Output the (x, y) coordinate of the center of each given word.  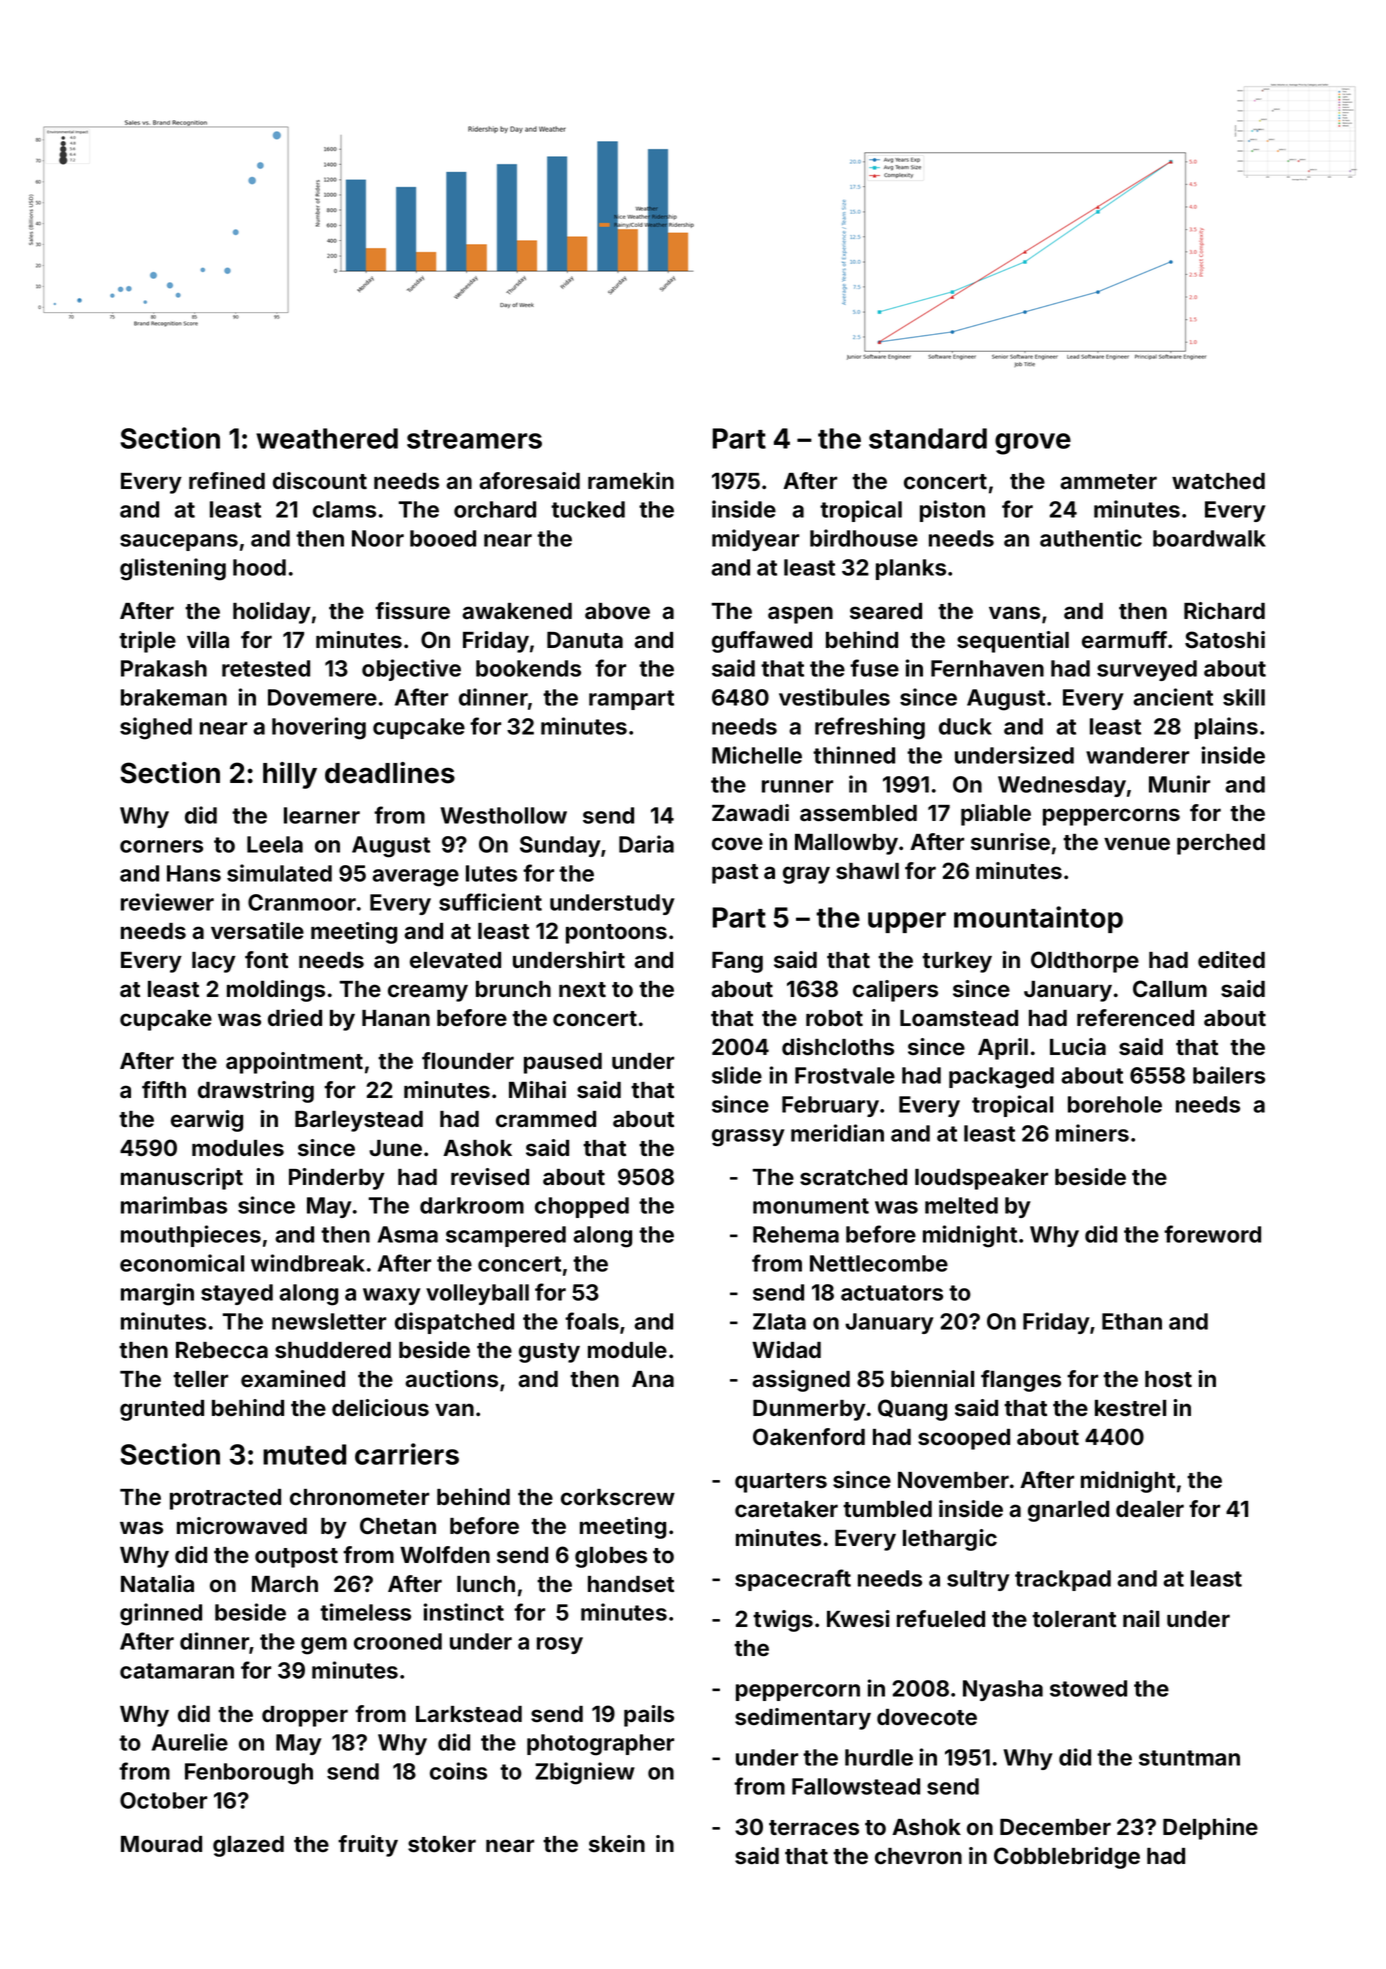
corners (161, 846)
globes (611, 1557)
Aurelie (190, 1742)
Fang (737, 962)
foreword (1212, 1234)
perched (1221, 844)
